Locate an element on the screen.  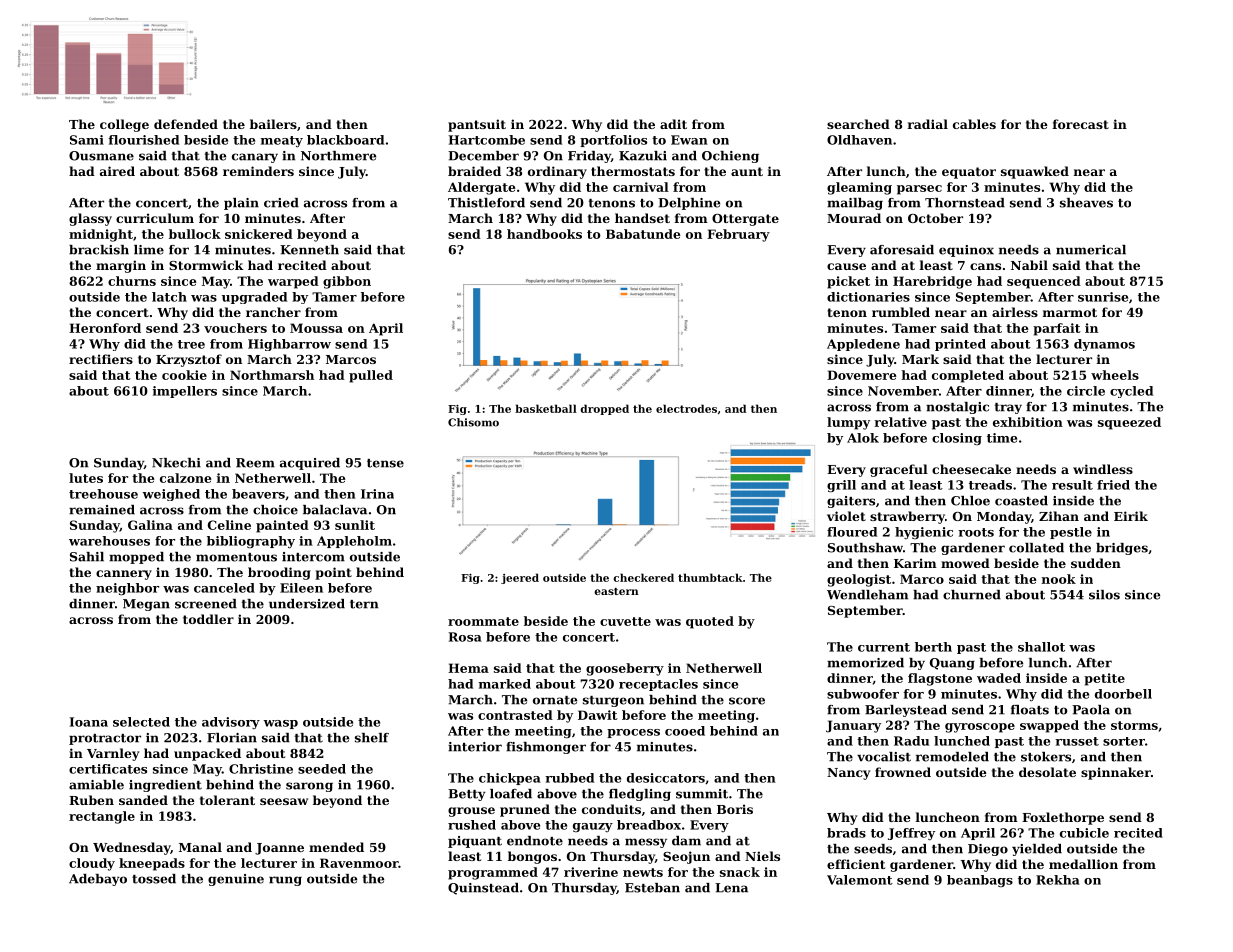
basketball is located at coordinates (546, 408).
